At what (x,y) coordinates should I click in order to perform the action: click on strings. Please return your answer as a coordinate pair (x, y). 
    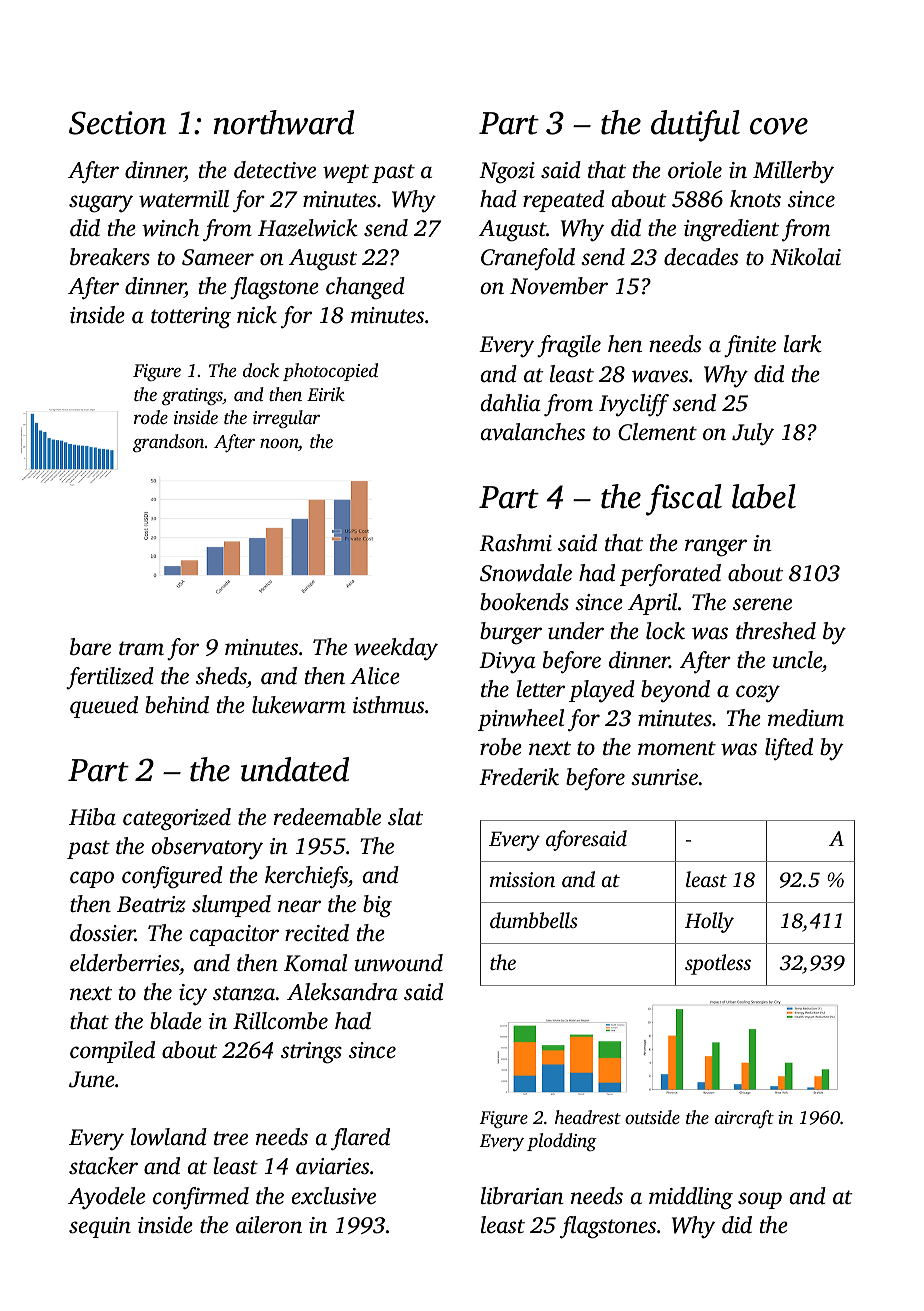
    Looking at the image, I should click on (311, 1053).
